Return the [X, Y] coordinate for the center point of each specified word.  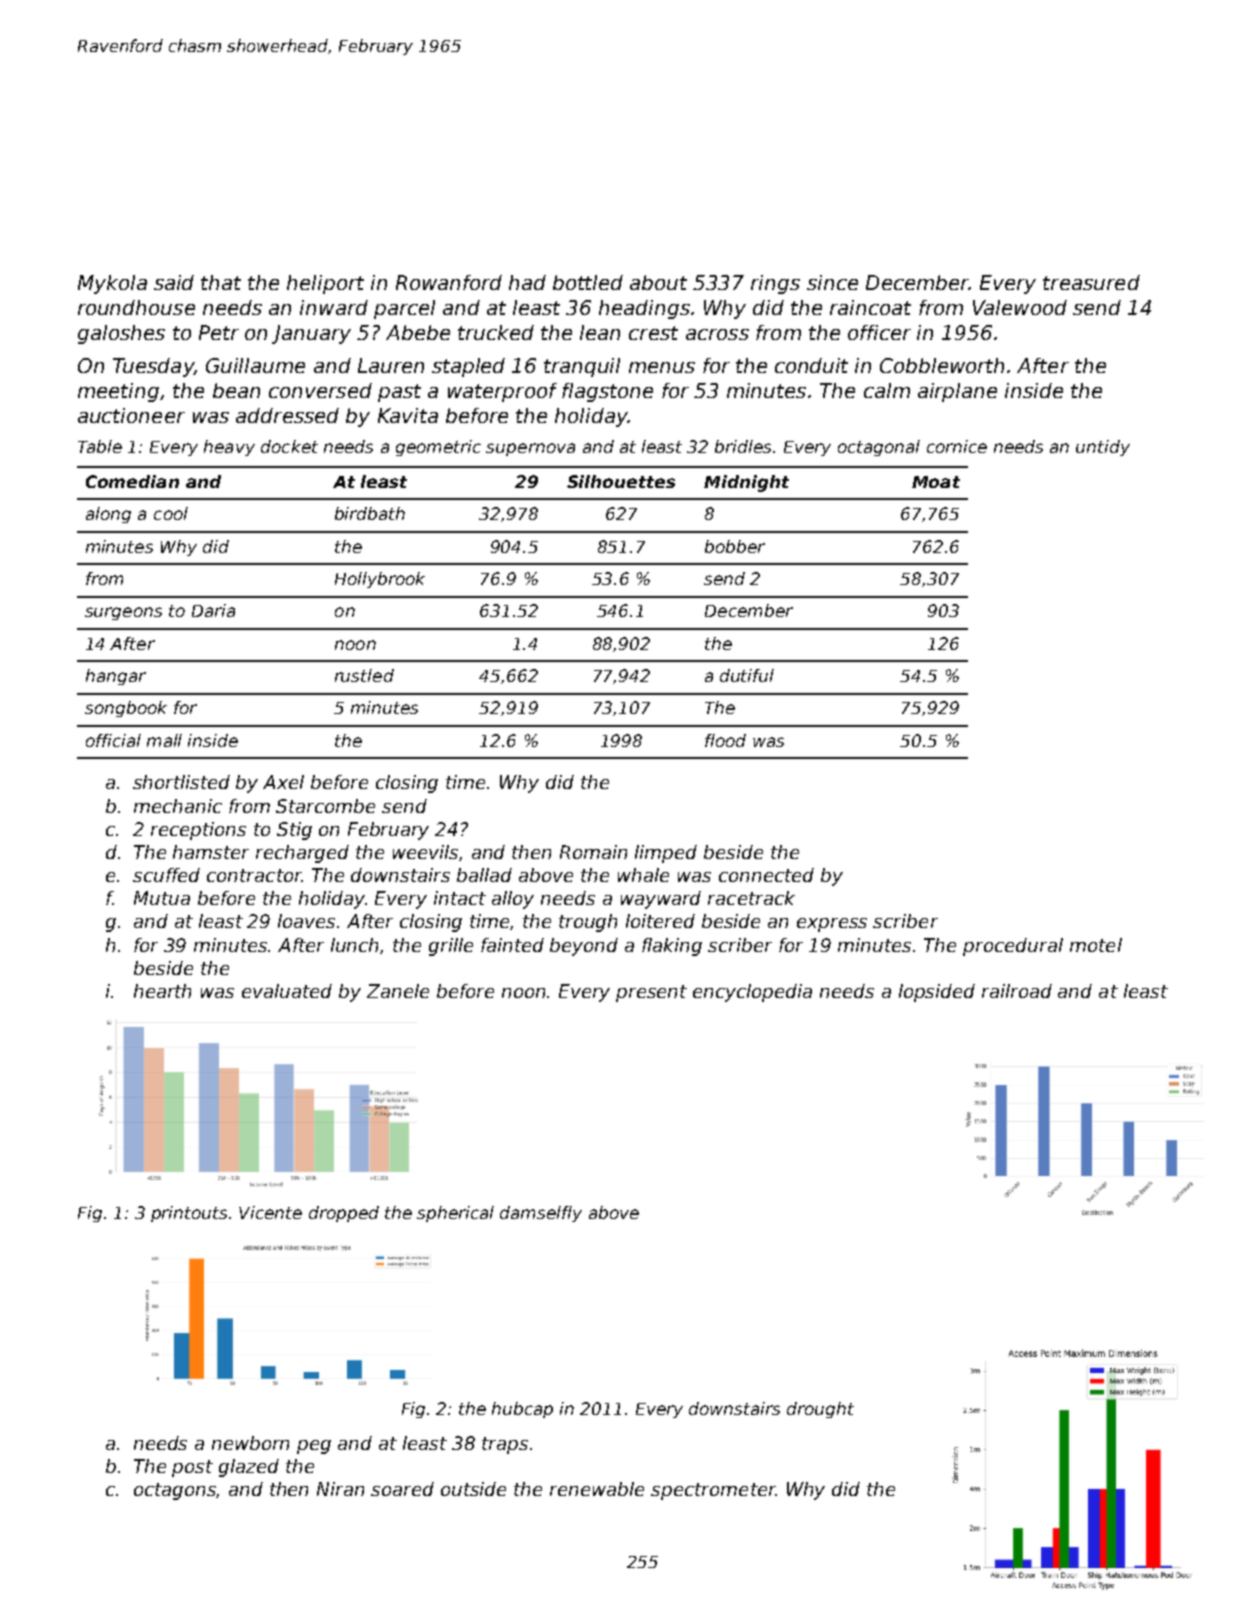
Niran [340, 1489]
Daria [213, 610]
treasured [1091, 282]
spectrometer [713, 1491]
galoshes [121, 334]
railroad [1017, 991]
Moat [936, 482]
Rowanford [449, 282]
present [651, 993]
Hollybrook [380, 580]
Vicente [270, 1212]
